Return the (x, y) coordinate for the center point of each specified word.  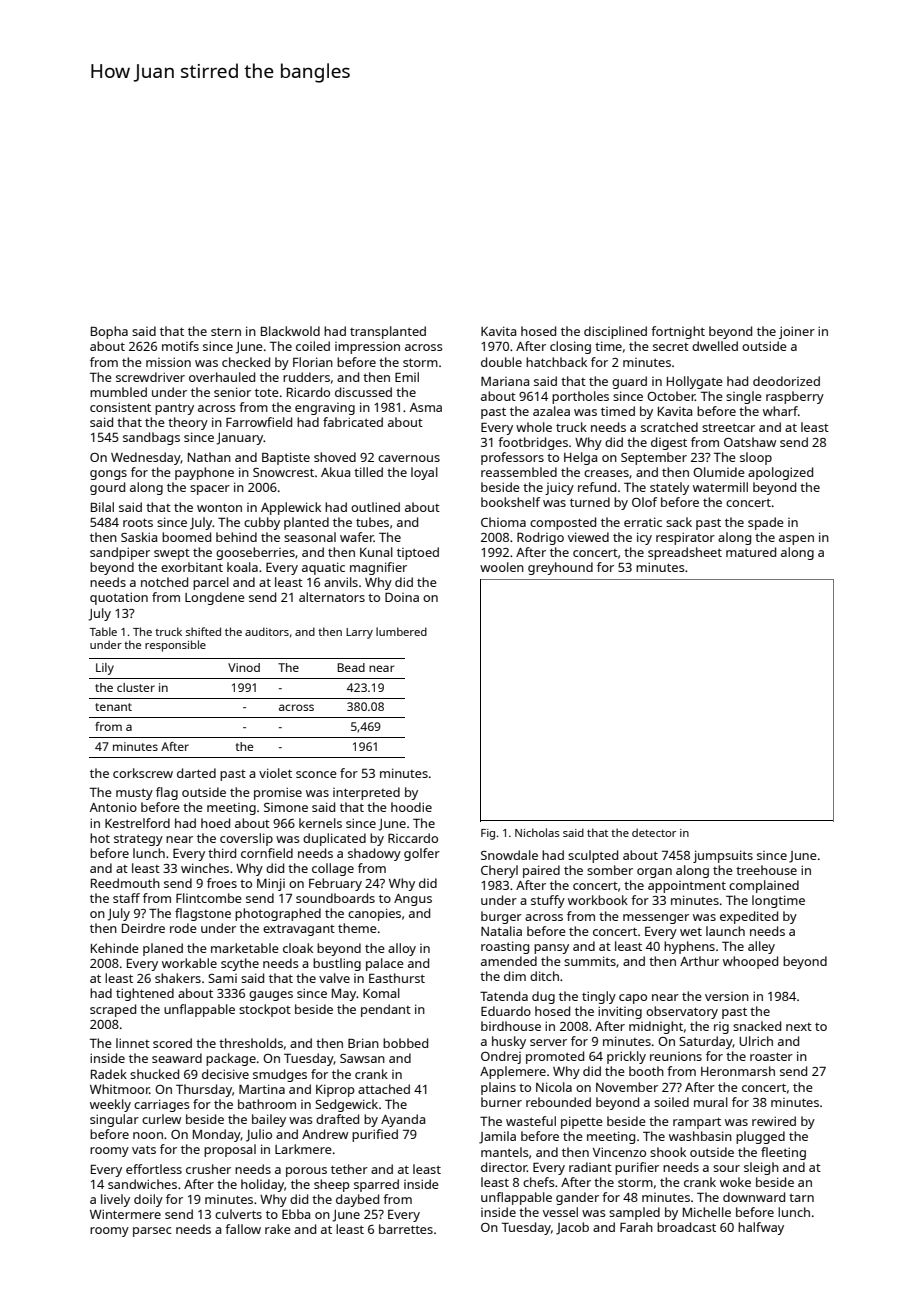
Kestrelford (137, 823)
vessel (560, 1212)
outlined (375, 507)
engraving (325, 409)
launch (725, 931)
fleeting (783, 1153)
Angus (413, 900)
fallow (243, 1229)
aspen (796, 540)
